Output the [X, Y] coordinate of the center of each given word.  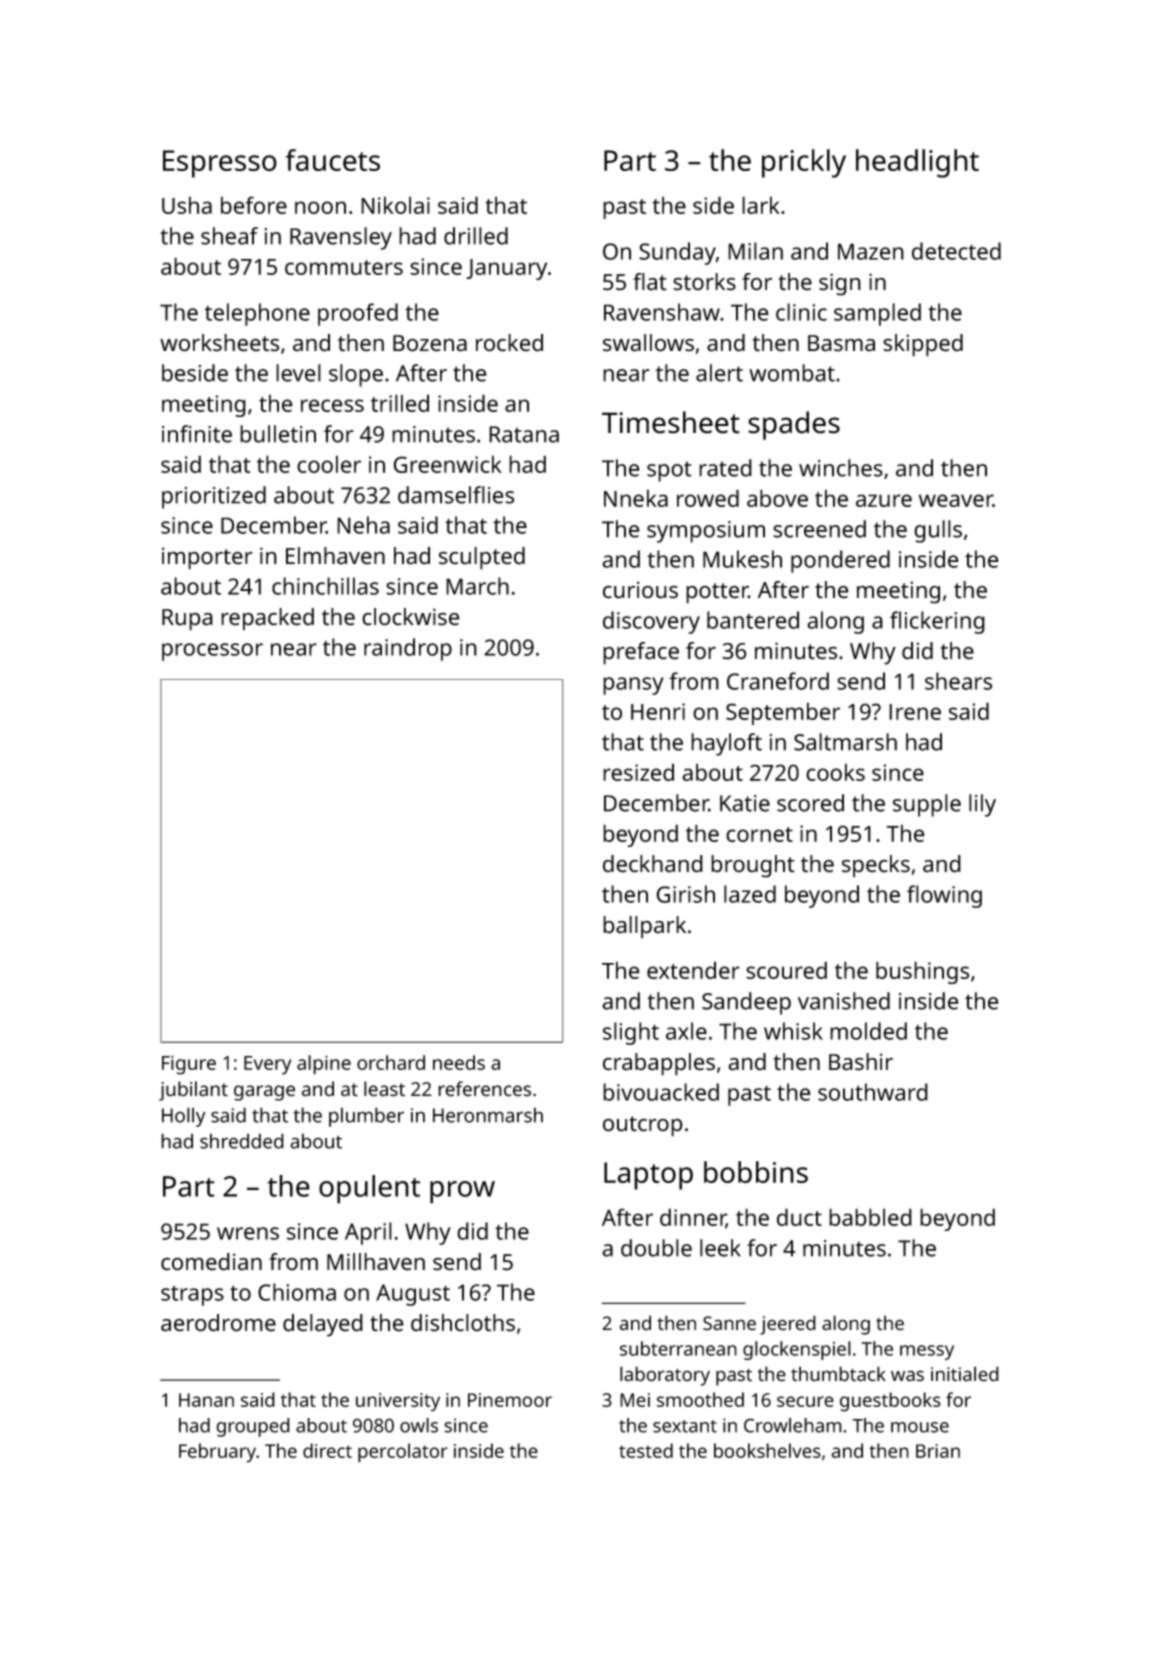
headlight [917, 163]
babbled [870, 1217]
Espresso [220, 164]
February [217, 1453]
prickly [804, 163]
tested [646, 1450]
